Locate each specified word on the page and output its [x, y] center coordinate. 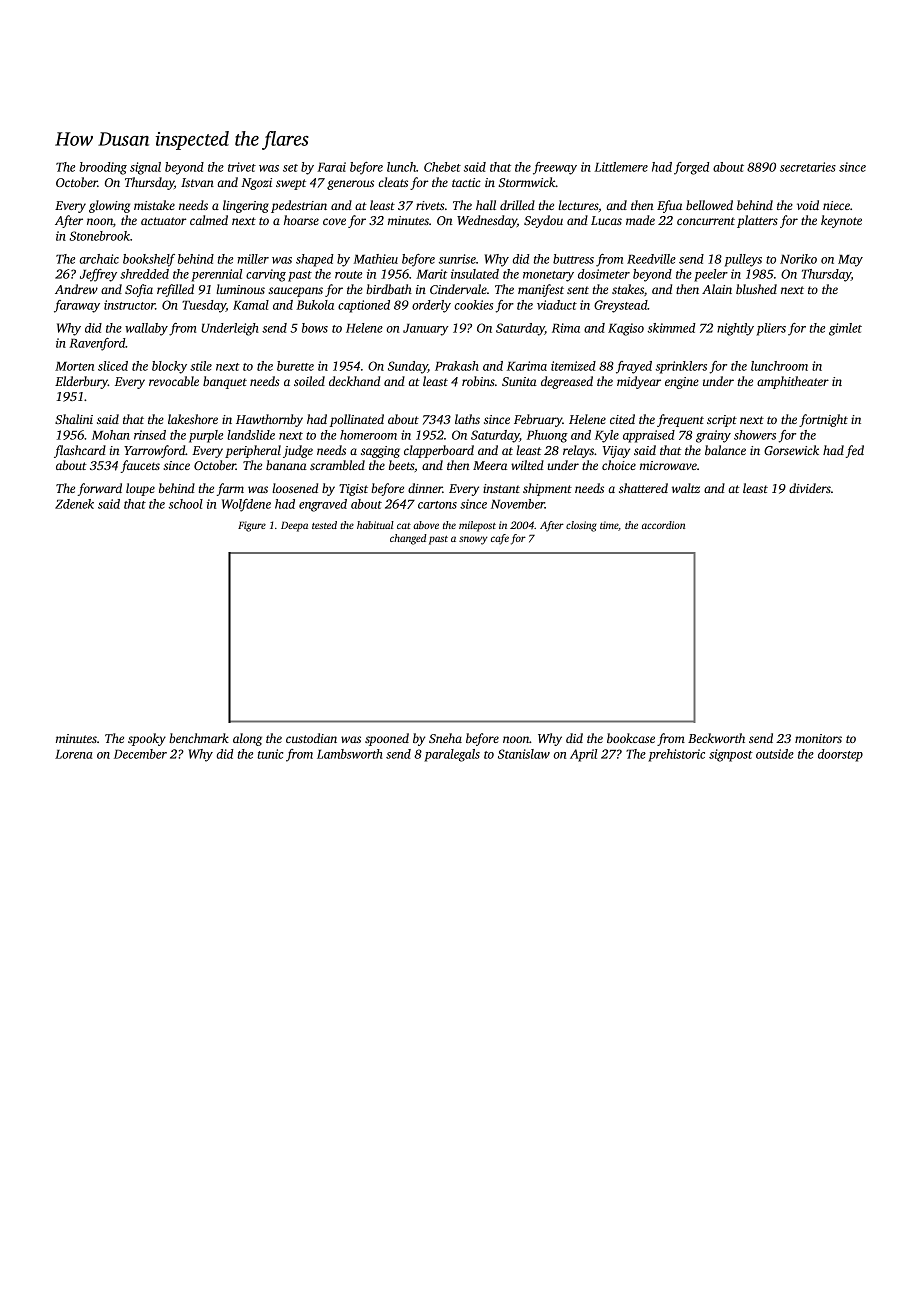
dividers [810, 488]
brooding [103, 168]
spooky [147, 739]
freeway [555, 168]
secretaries [808, 167]
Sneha [445, 738]
